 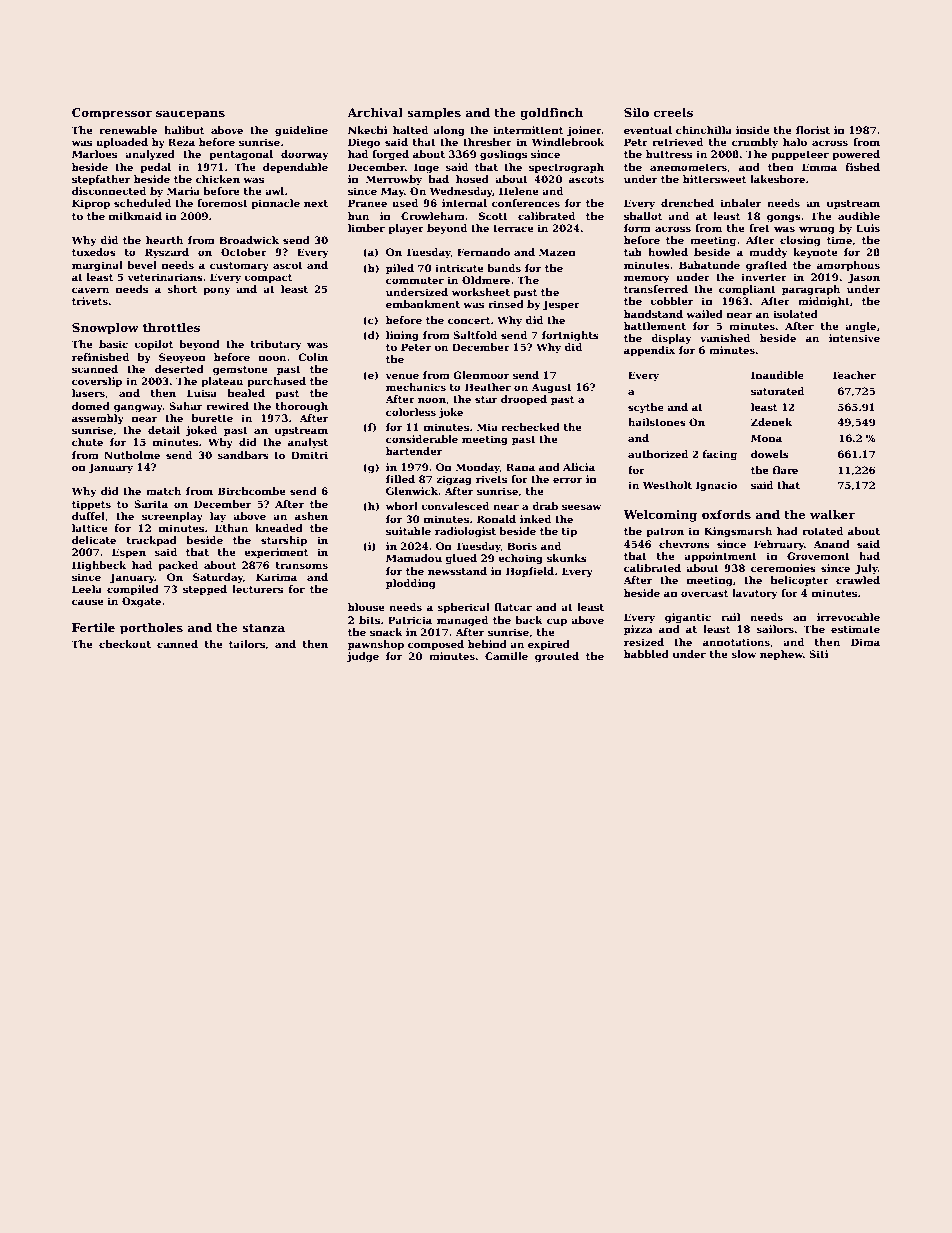 I want to click on Monday, so click(x=478, y=468).
